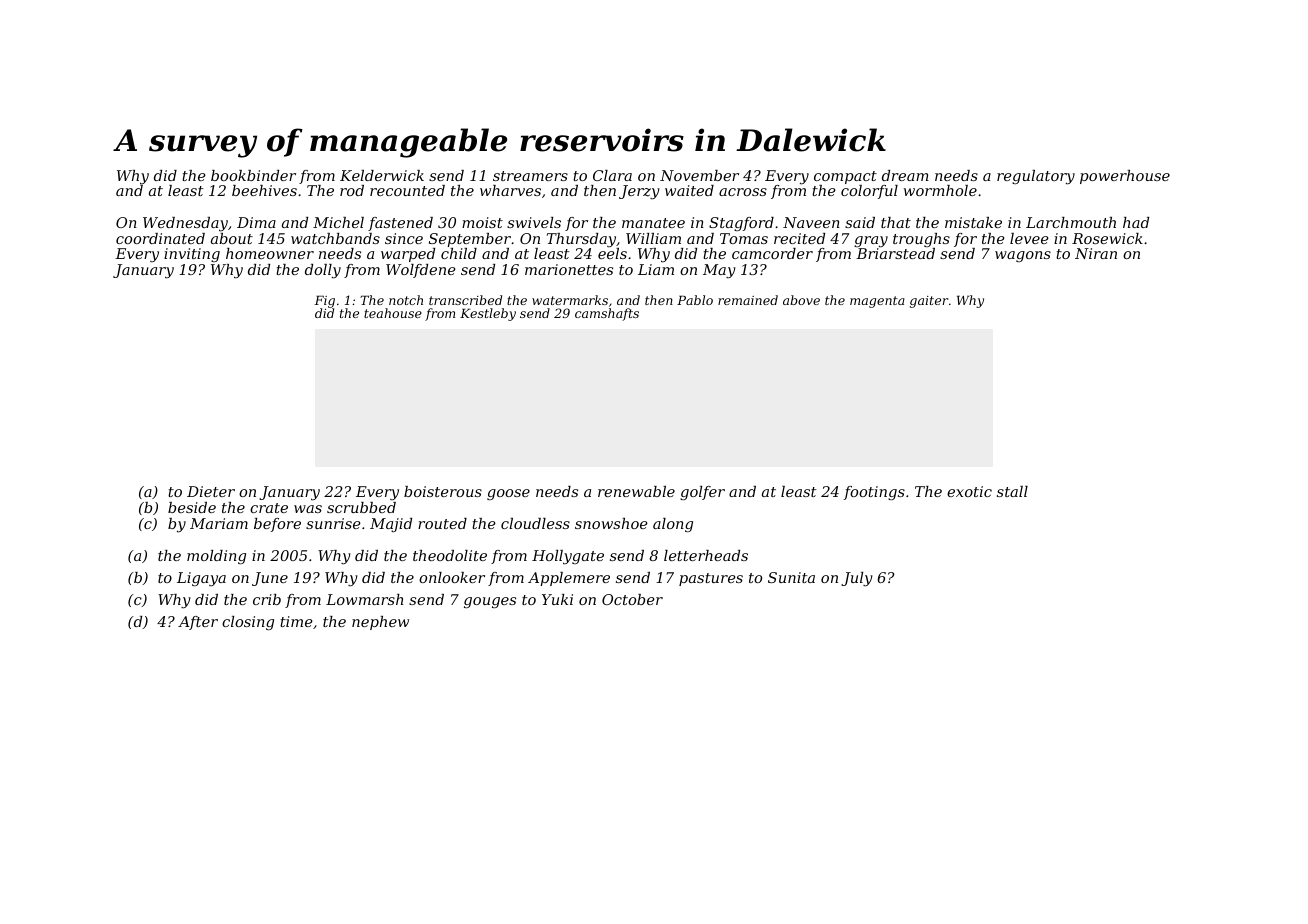 The height and width of the screenshot is (924, 1308). Describe the element at coordinates (393, 313) in the screenshot. I see `teahouse` at that location.
